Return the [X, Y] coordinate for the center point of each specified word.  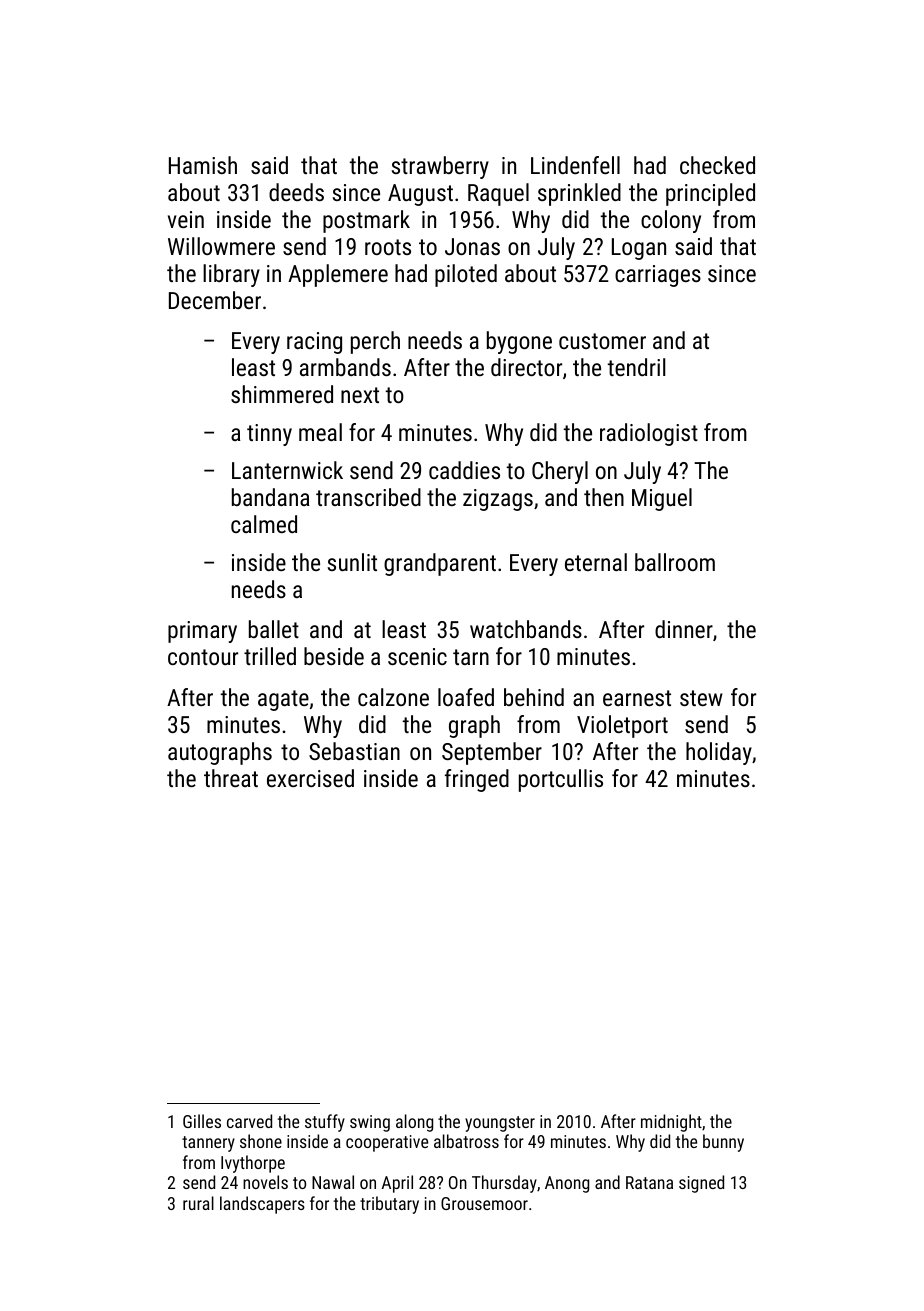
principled [710, 194]
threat [231, 778]
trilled [270, 656]
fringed [477, 780]
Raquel [498, 194]
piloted [466, 275]
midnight [671, 1123]
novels [265, 1182]
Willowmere [221, 246]
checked [717, 165]
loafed [466, 697]
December [215, 300]
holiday [719, 753]
